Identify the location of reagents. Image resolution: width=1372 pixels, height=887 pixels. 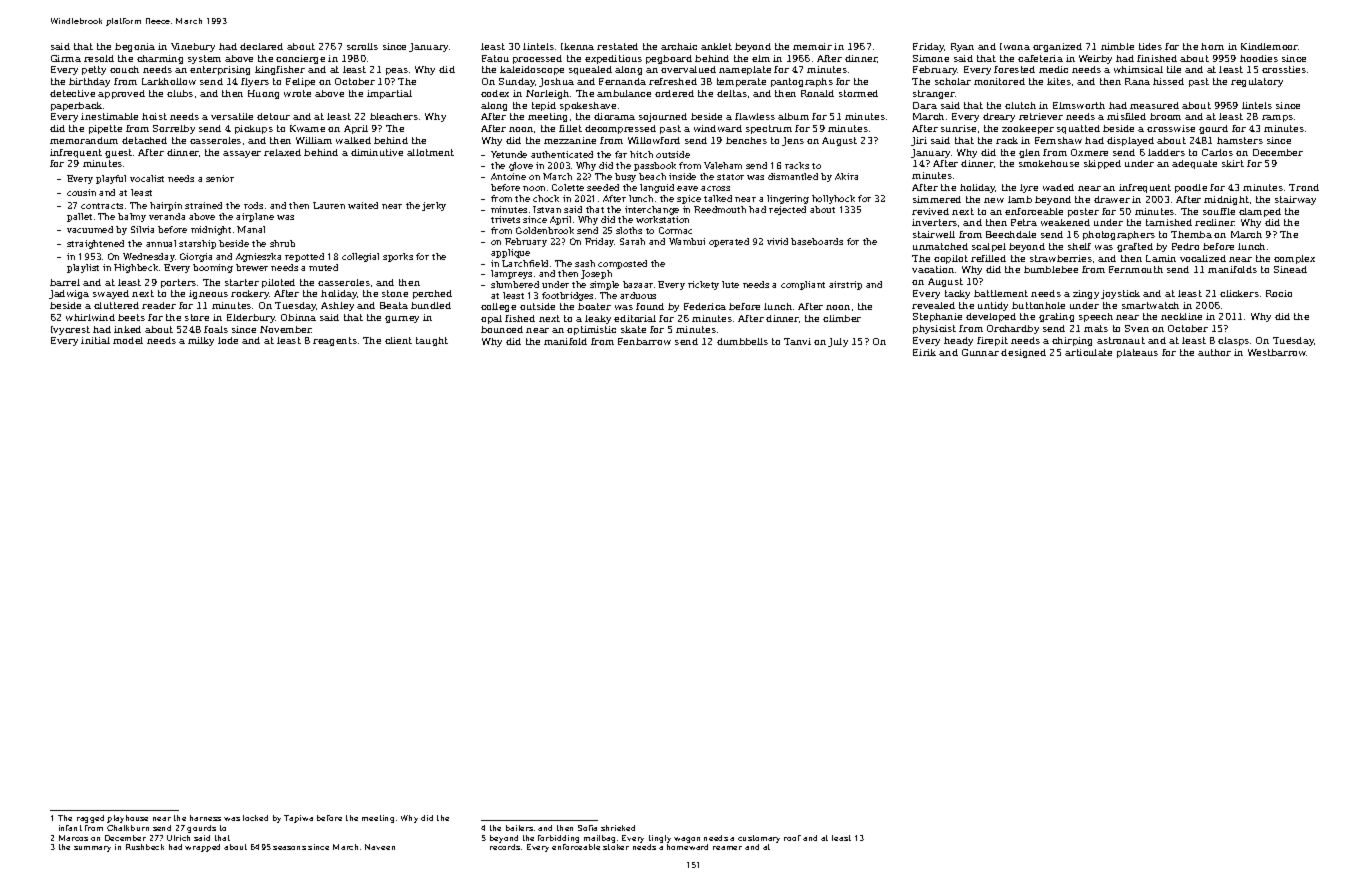
(335, 341).
